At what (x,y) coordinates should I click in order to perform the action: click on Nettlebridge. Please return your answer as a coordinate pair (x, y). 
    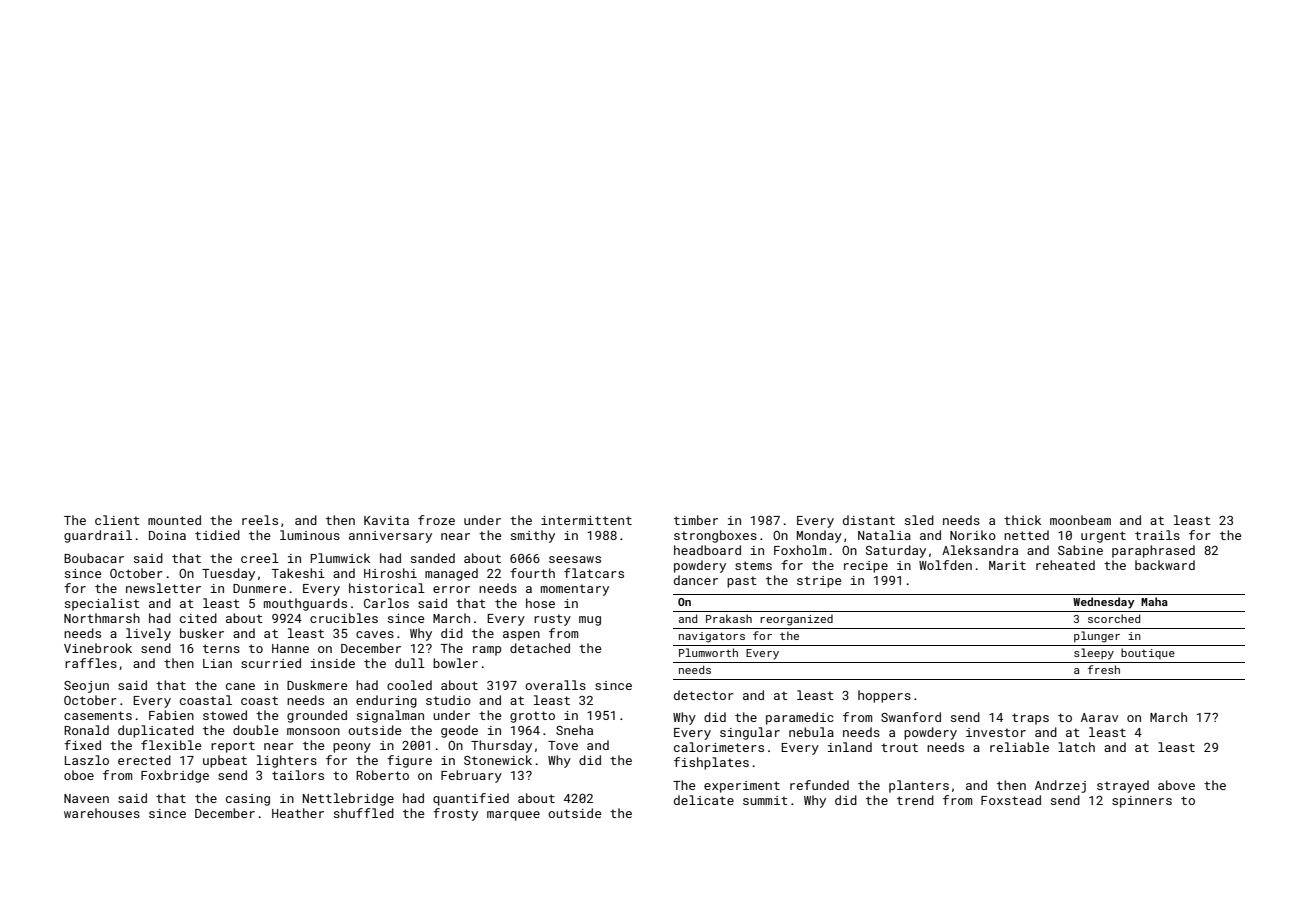
    Looking at the image, I should click on (348, 799).
